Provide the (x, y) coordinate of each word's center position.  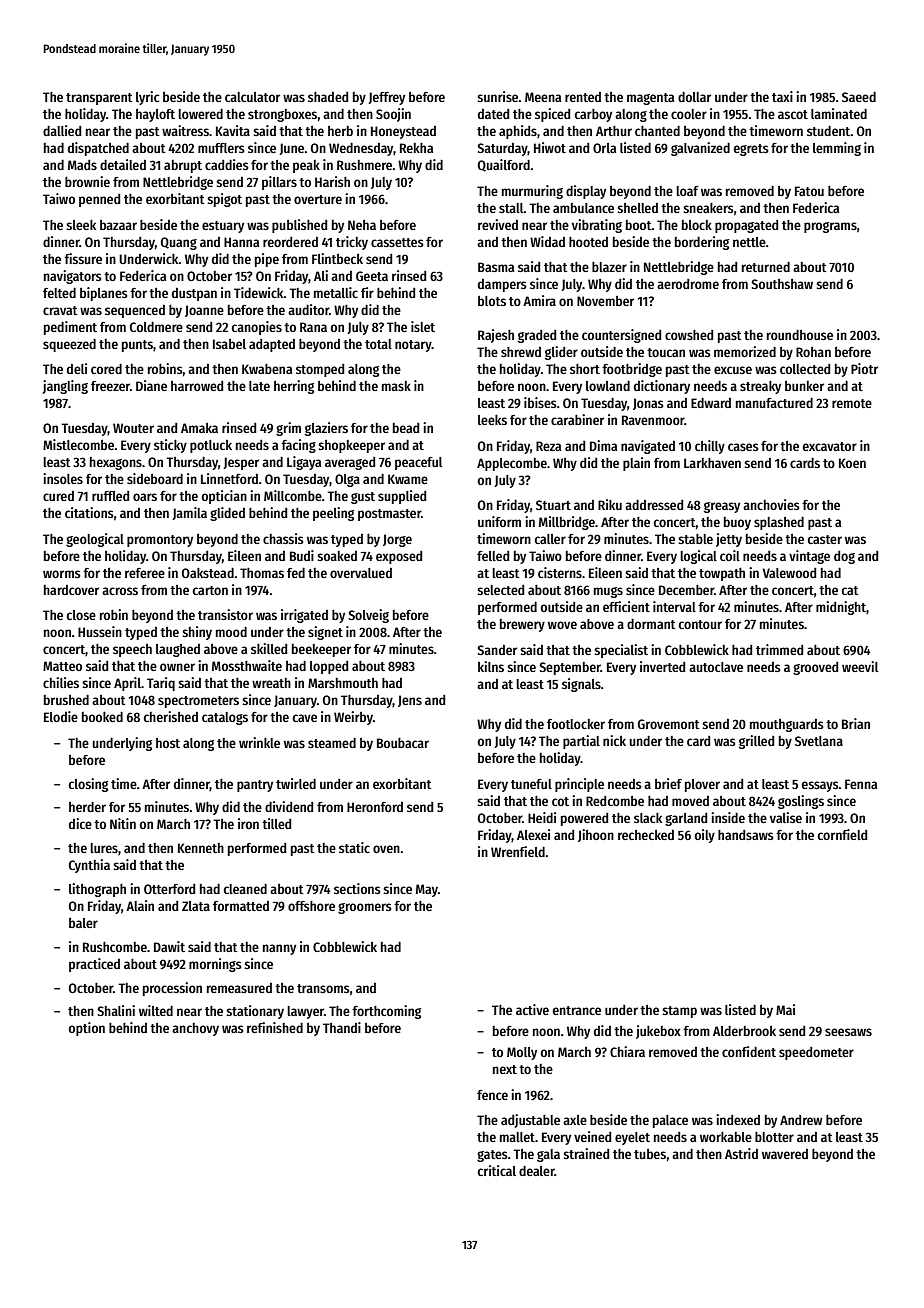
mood (231, 632)
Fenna (861, 784)
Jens (410, 701)
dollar (694, 97)
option (87, 1029)
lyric (148, 98)
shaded (328, 97)
